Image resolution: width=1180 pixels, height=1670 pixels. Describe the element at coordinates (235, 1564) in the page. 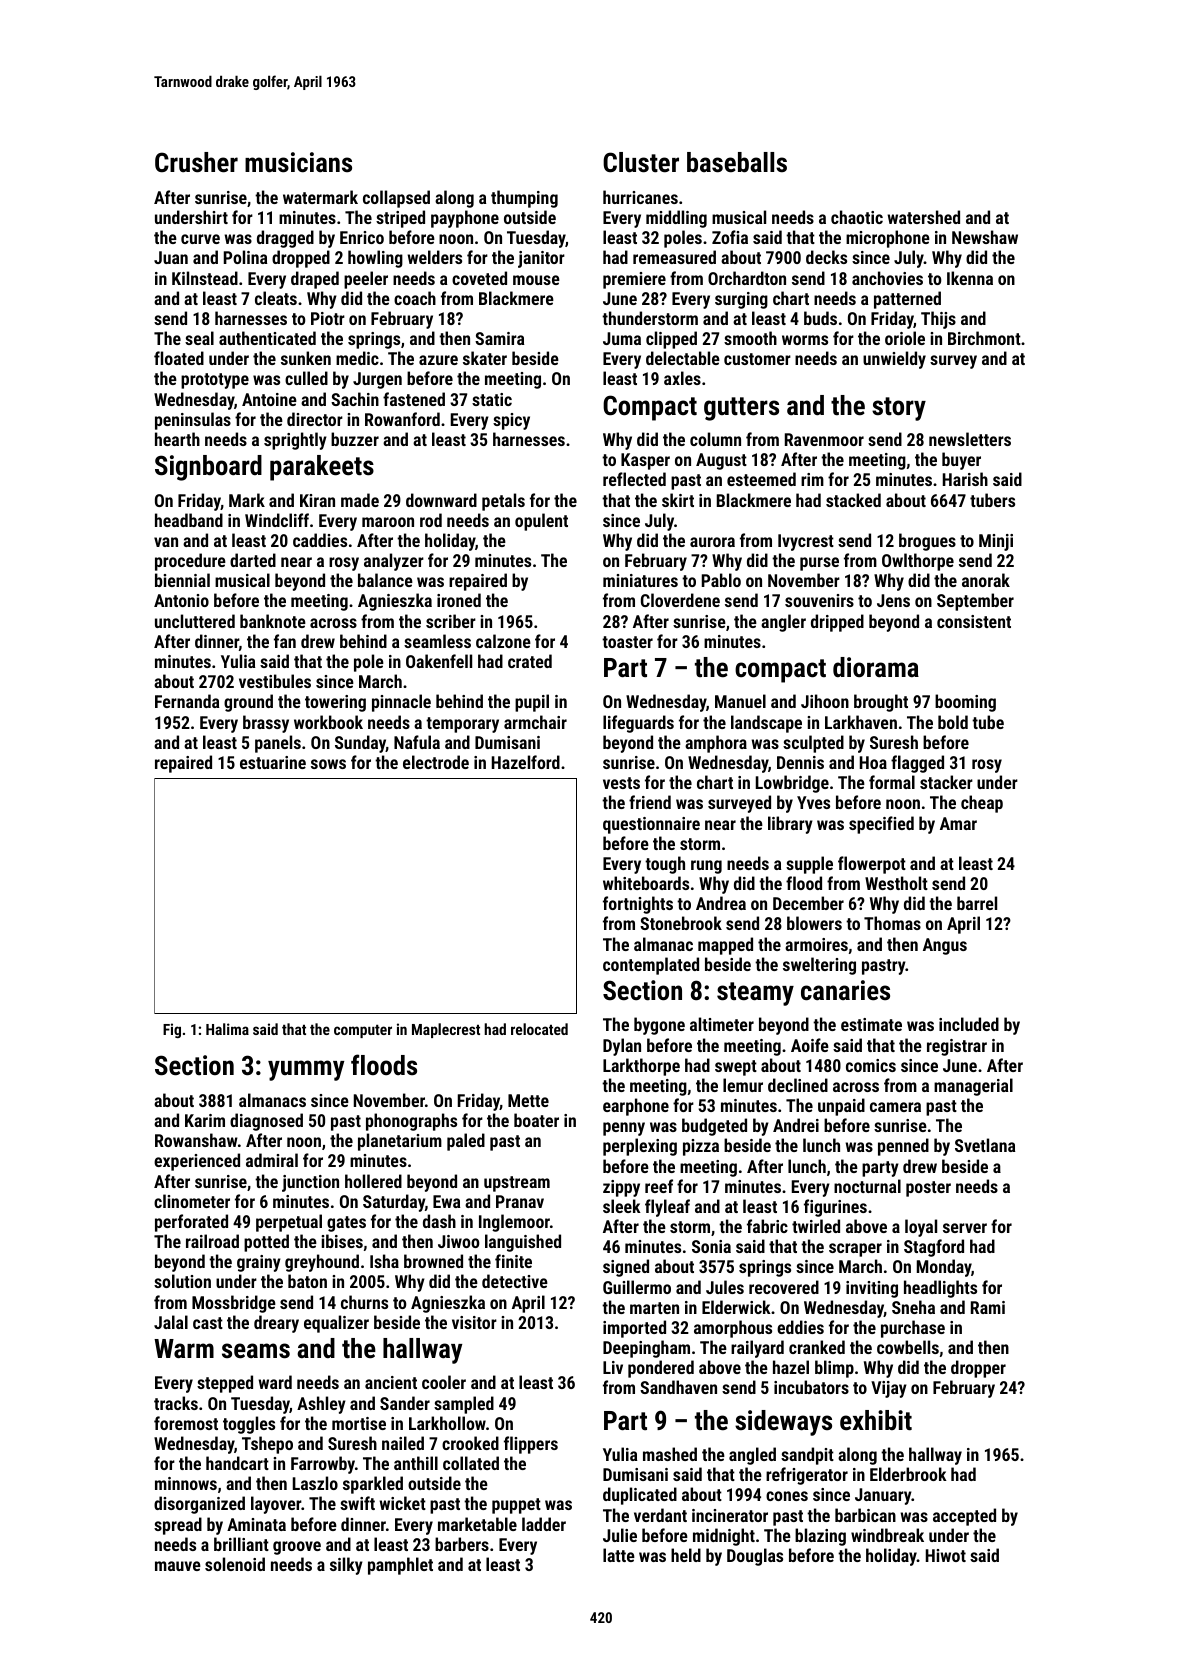

I see `solenoid` at that location.
